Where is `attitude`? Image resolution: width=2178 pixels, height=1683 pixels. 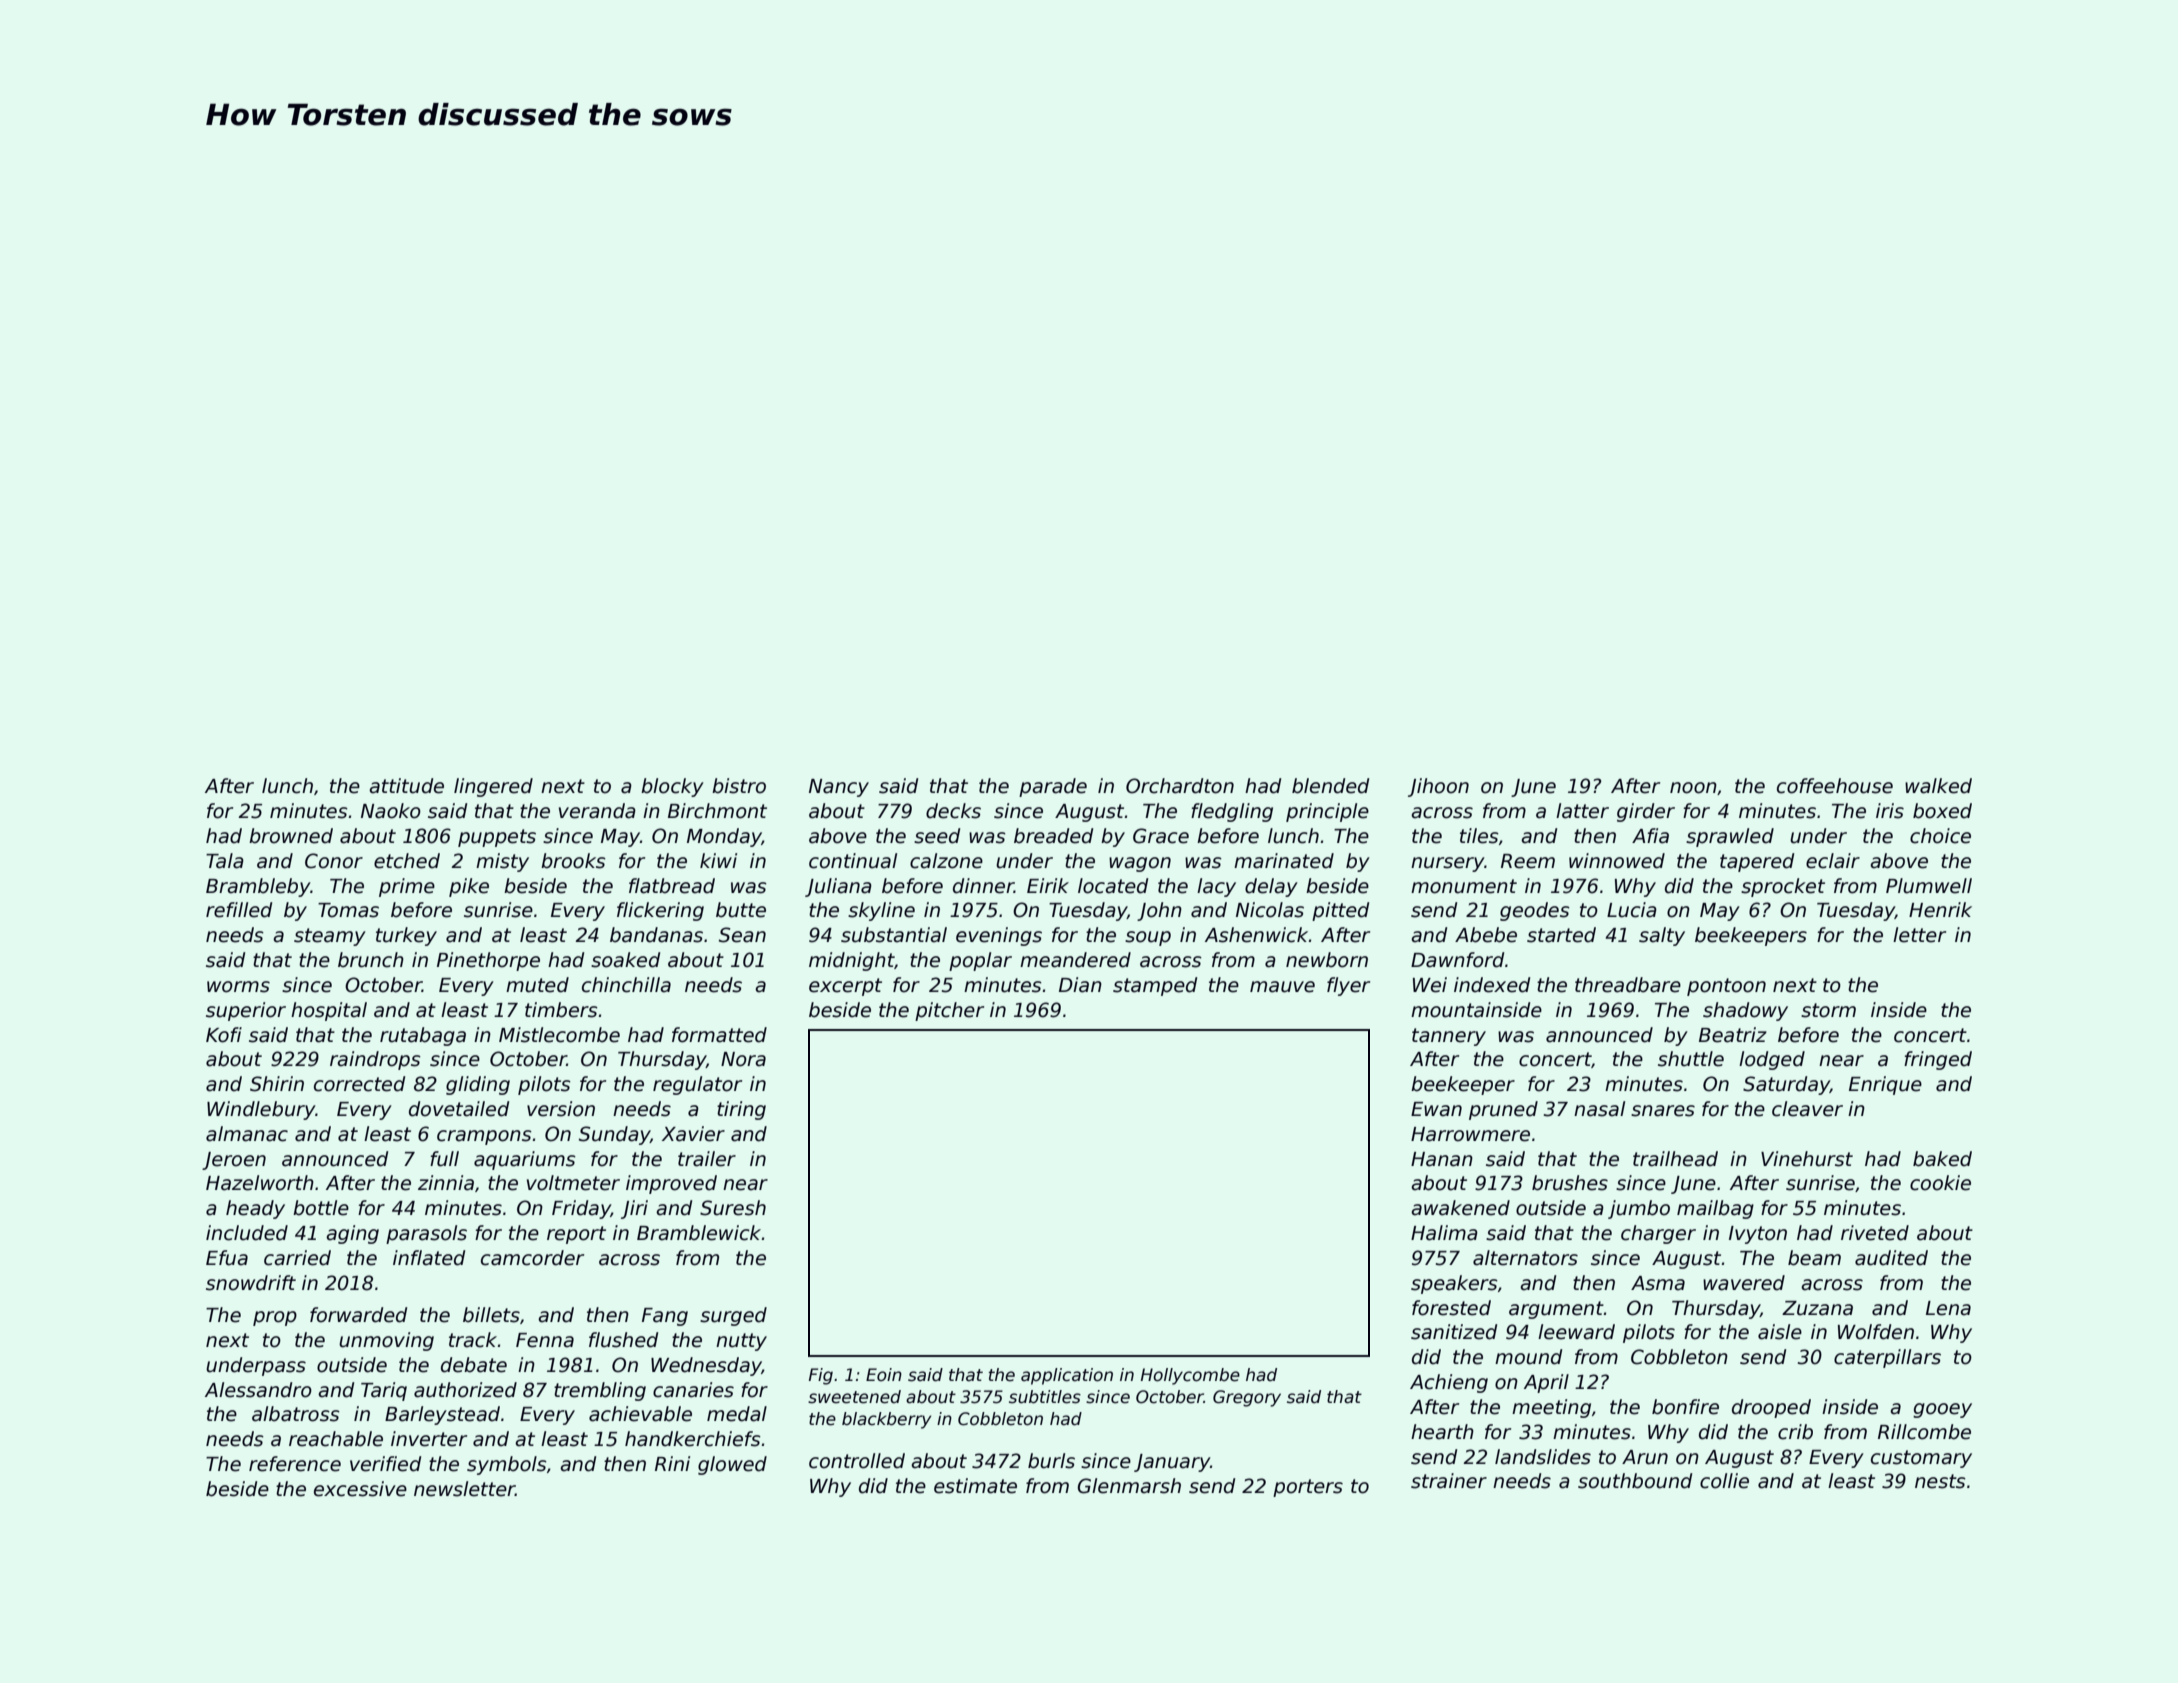 attitude is located at coordinates (406, 786).
